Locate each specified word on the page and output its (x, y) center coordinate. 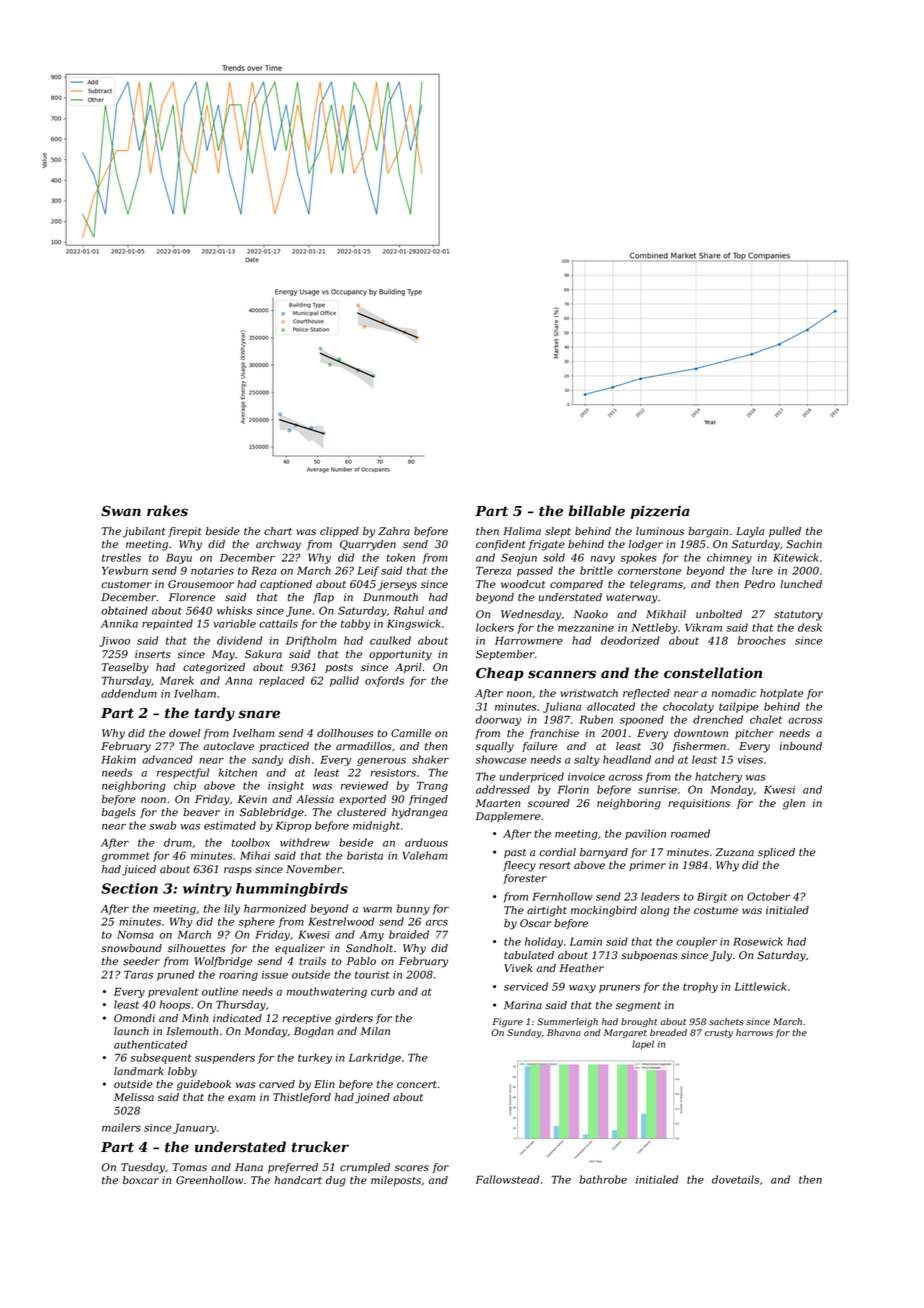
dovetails (735, 1179)
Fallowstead (508, 1179)
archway (278, 545)
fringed (428, 800)
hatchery (718, 777)
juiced (139, 870)
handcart (298, 1180)
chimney (729, 558)
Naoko (591, 614)
